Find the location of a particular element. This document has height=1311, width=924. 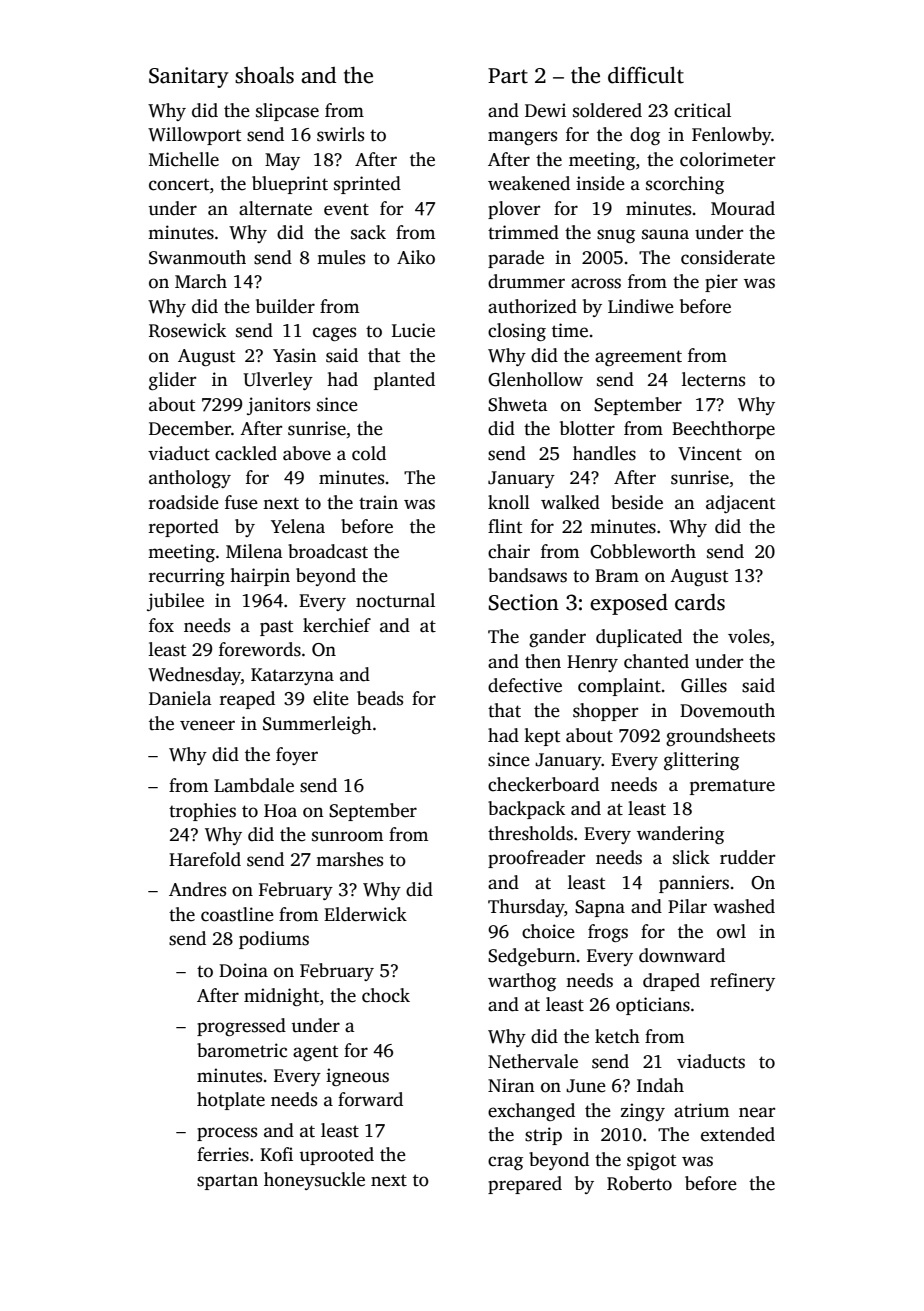

crag is located at coordinates (505, 1163).
